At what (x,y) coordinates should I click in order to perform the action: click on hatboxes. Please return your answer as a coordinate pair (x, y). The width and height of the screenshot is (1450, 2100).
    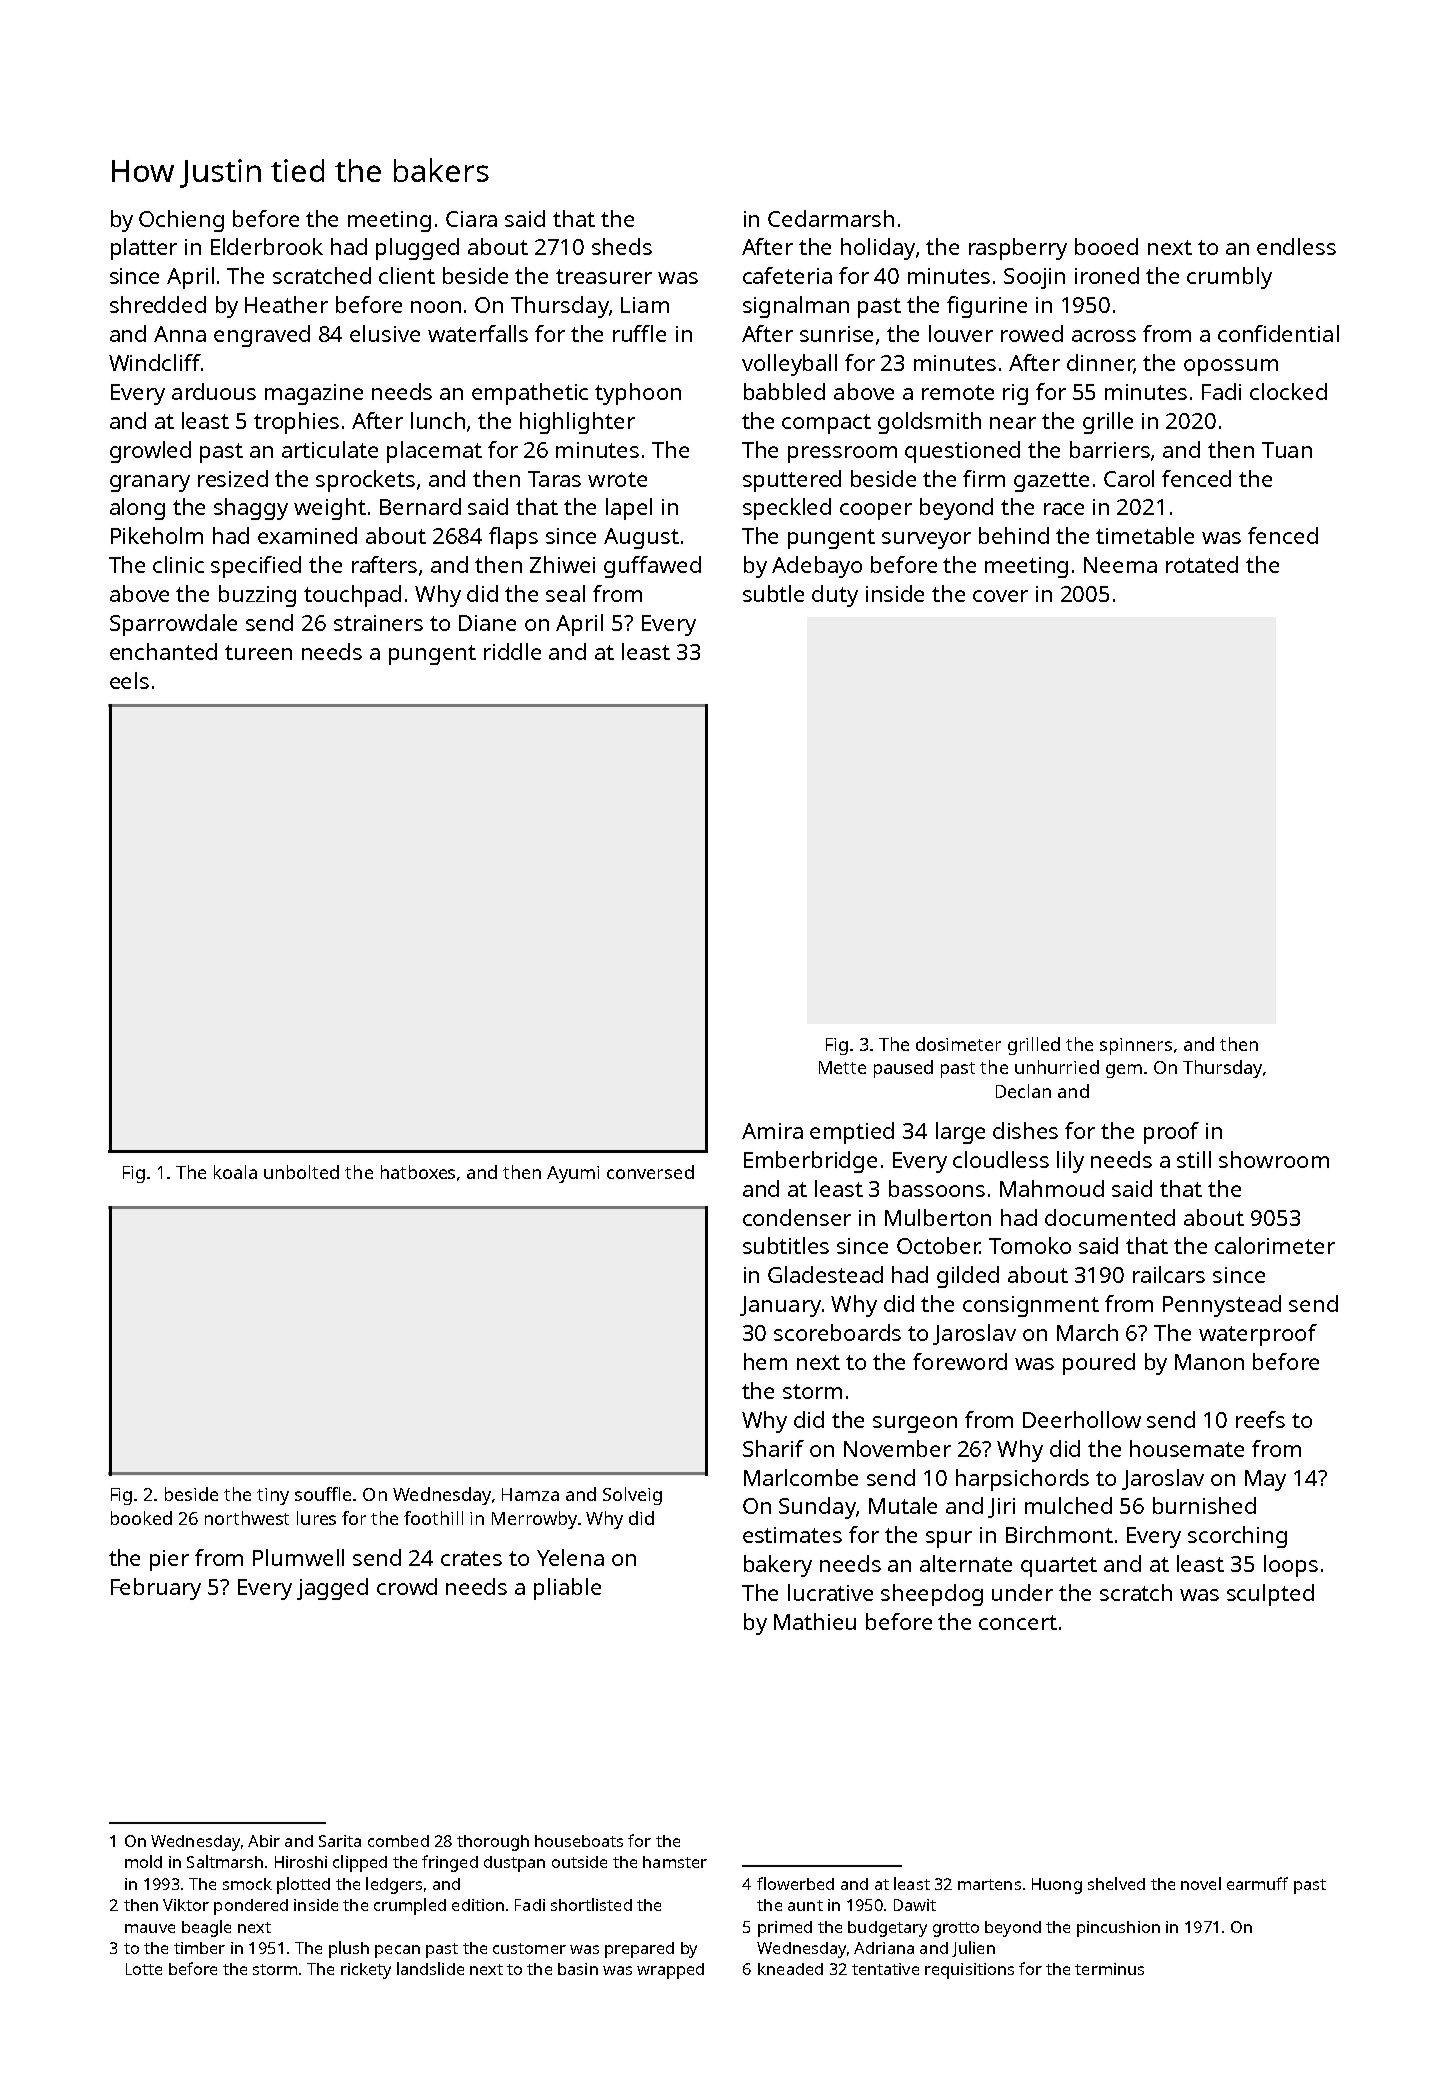
    Looking at the image, I should click on (418, 1172).
